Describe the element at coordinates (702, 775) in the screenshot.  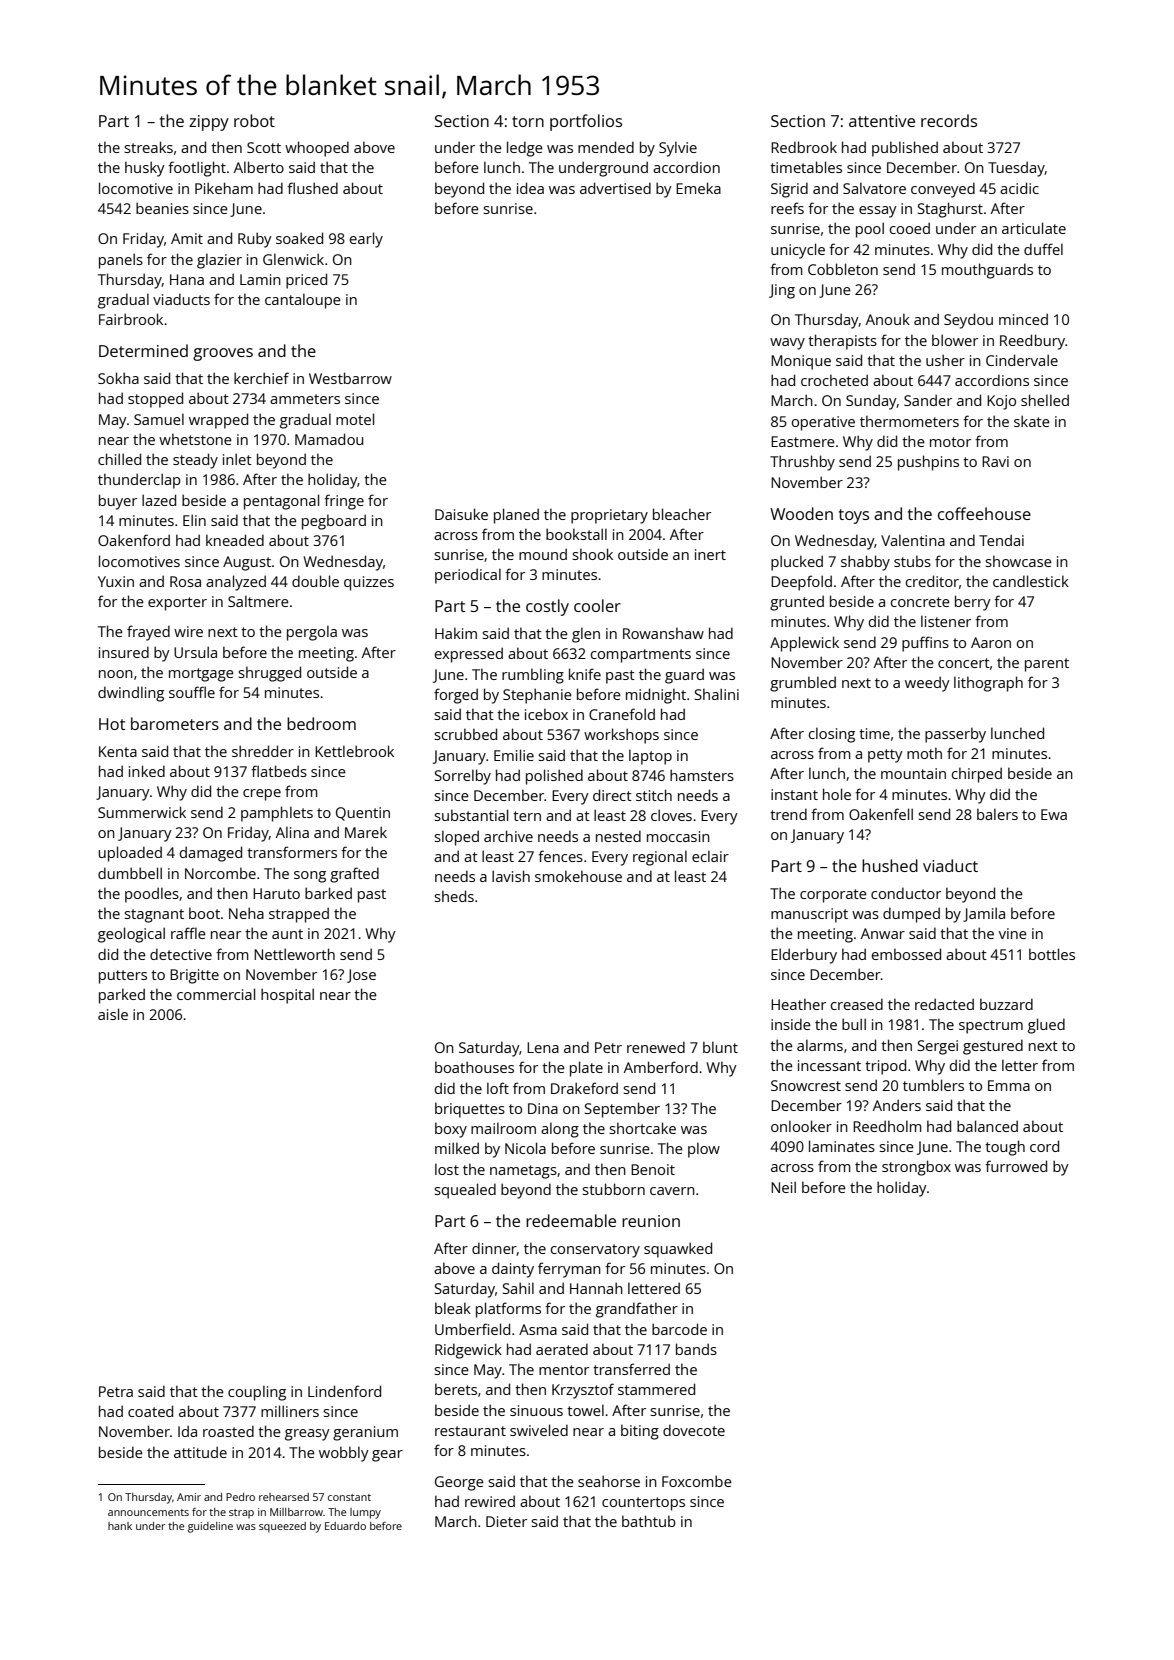
I see `hamsters` at that location.
